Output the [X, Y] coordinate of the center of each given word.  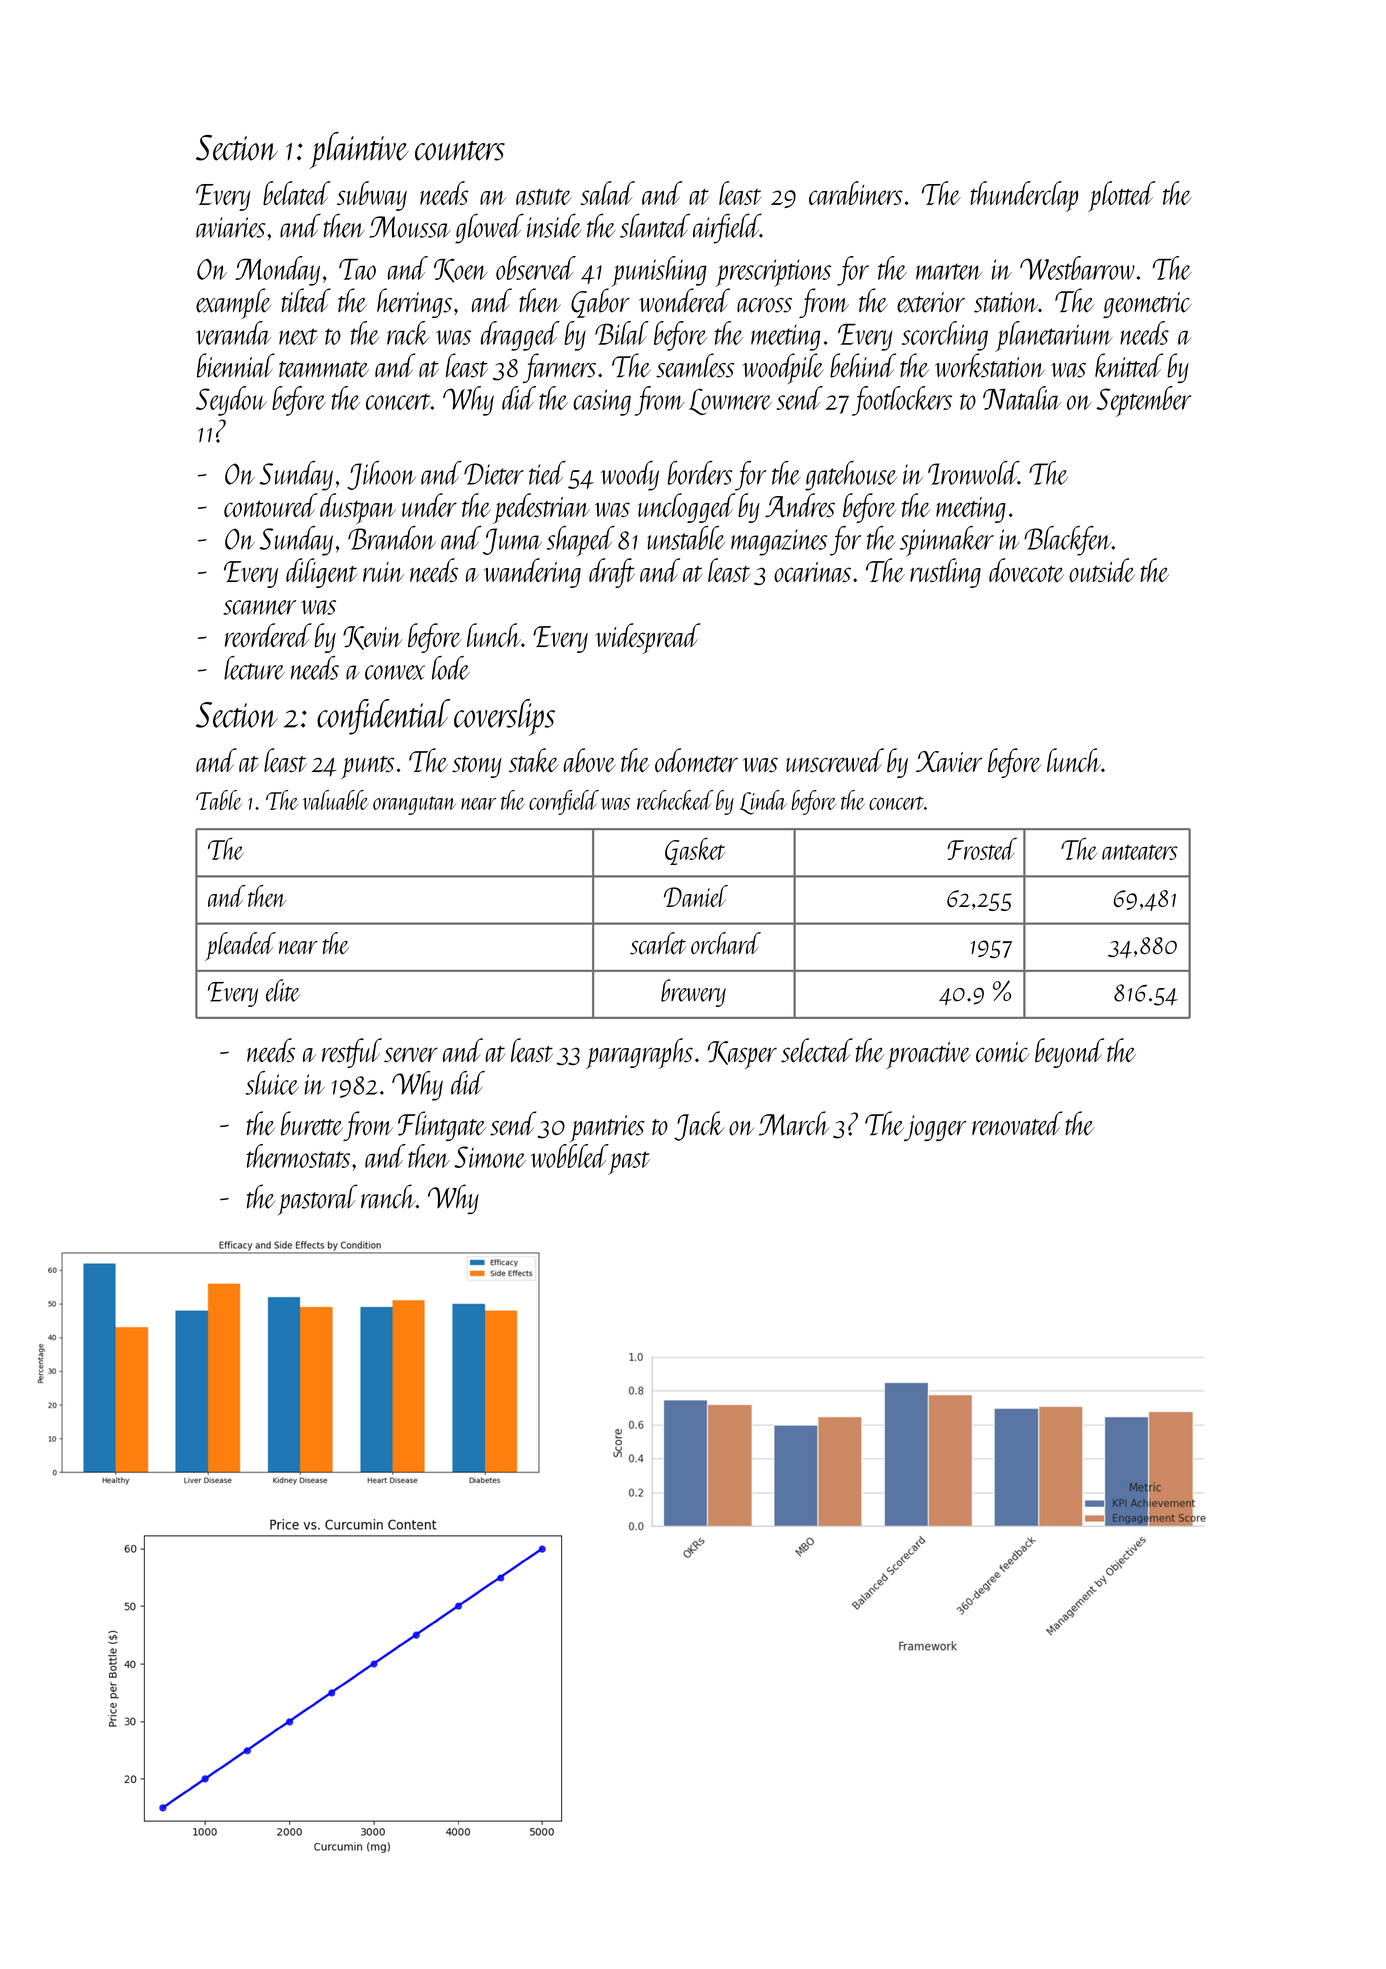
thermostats [298, 1156]
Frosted [982, 849]
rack [408, 333]
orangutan [414, 805]
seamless [695, 365]
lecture [254, 668]
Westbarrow [1077, 268]
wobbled [569, 1156]
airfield [726, 229]
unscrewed [835, 760]
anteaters [1140, 852]
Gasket [695, 851]
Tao [357, 269]
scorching [945, 336]
